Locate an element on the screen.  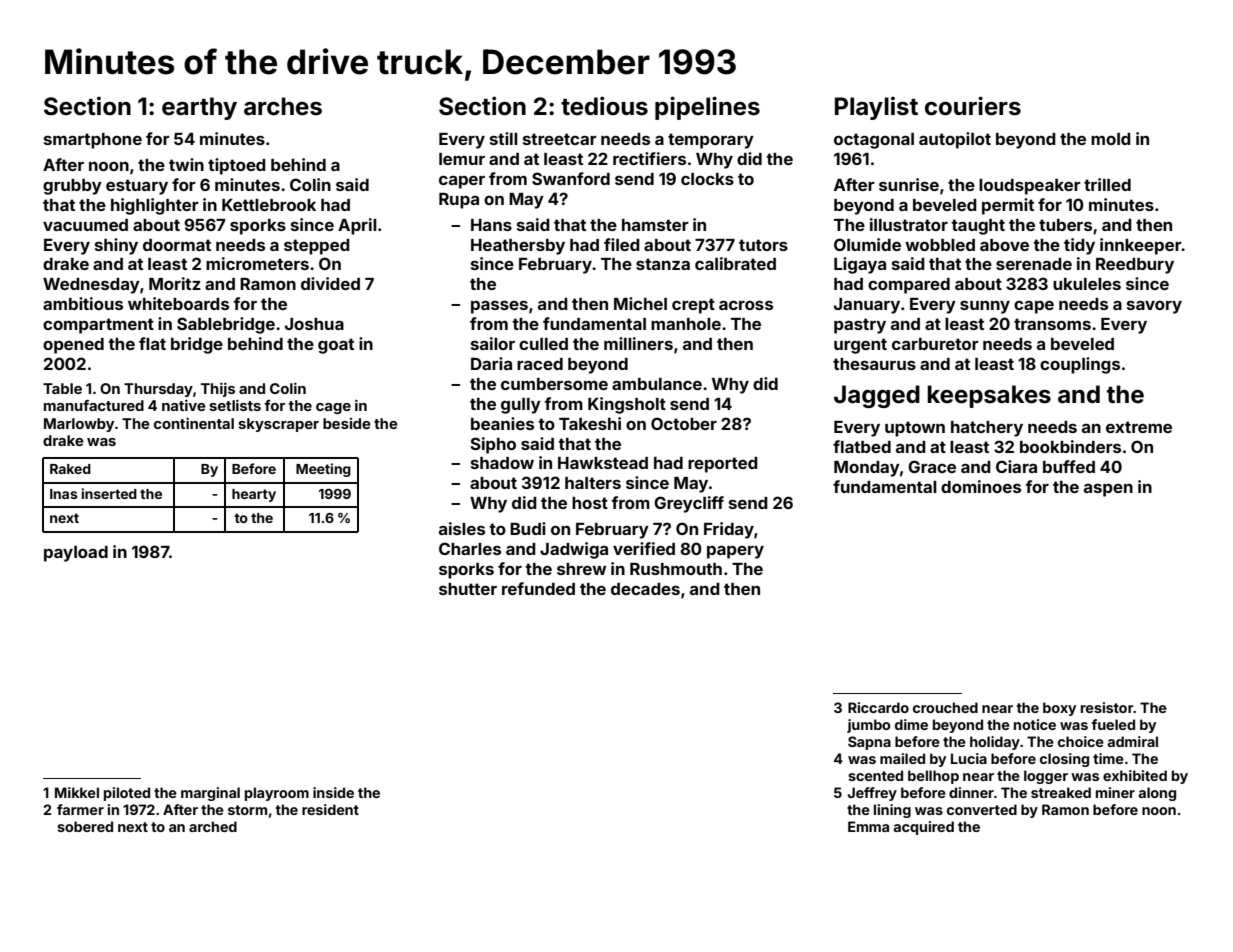
marginal is located at coordinates (210, 794).
